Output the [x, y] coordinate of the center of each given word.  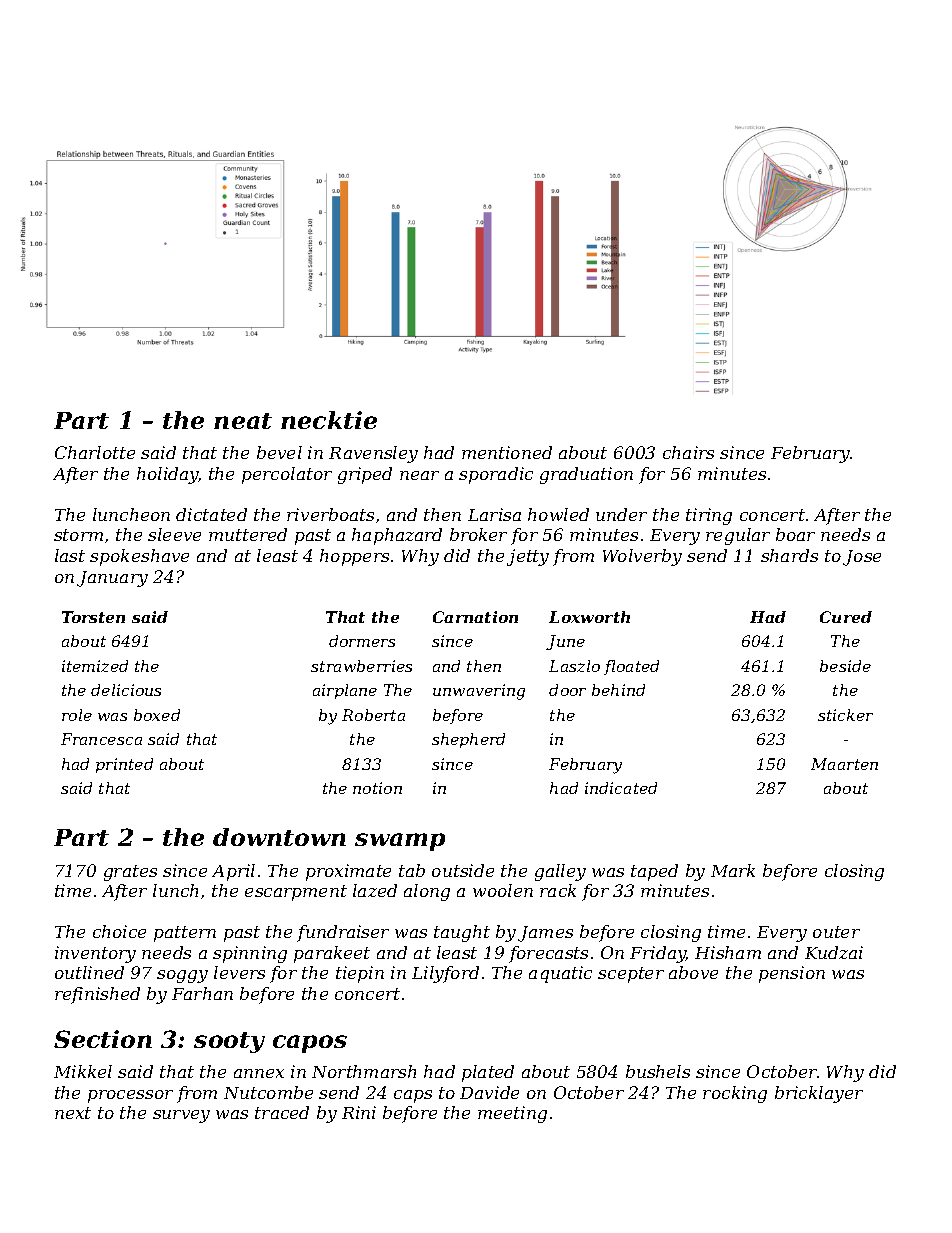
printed [124, 765]
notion [377, 788]
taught [462, 933]
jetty [528, 557]
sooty [229, 1042]
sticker [845, 715]
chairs [688, 452]
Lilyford [445, 974]
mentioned [507, 452]
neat [243, 421]
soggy [182, 976]
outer [836, 932]
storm [78, 535]
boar [795, 534]
